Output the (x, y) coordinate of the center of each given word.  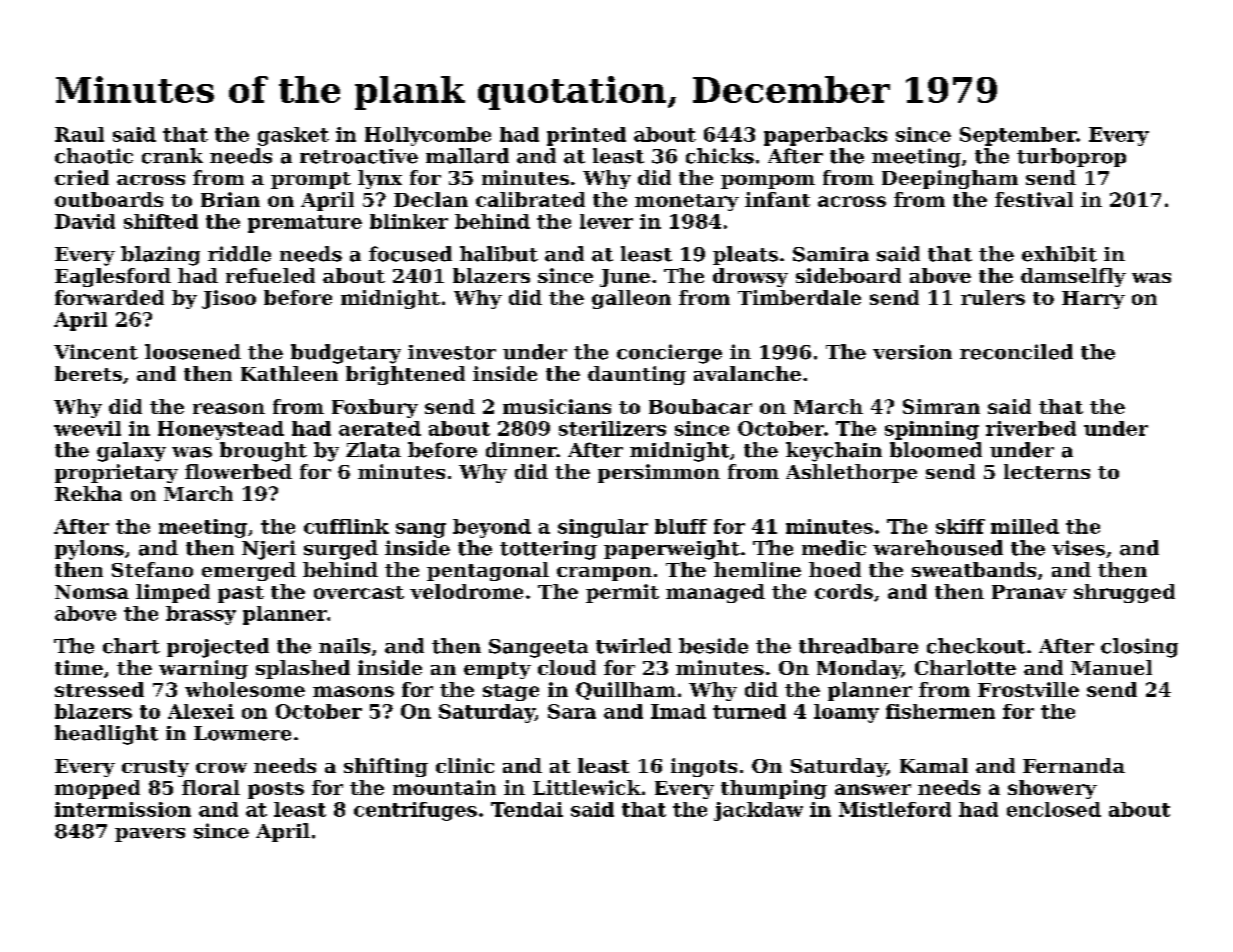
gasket (293, 136)
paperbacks (825, 136)
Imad (678, 711)
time (79, 667)
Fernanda (1074, 765)
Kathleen (289, 373)
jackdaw (758, 811)
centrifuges (415, 811)
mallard (467, 156)
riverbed (1031, 428)
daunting (637, 375)
